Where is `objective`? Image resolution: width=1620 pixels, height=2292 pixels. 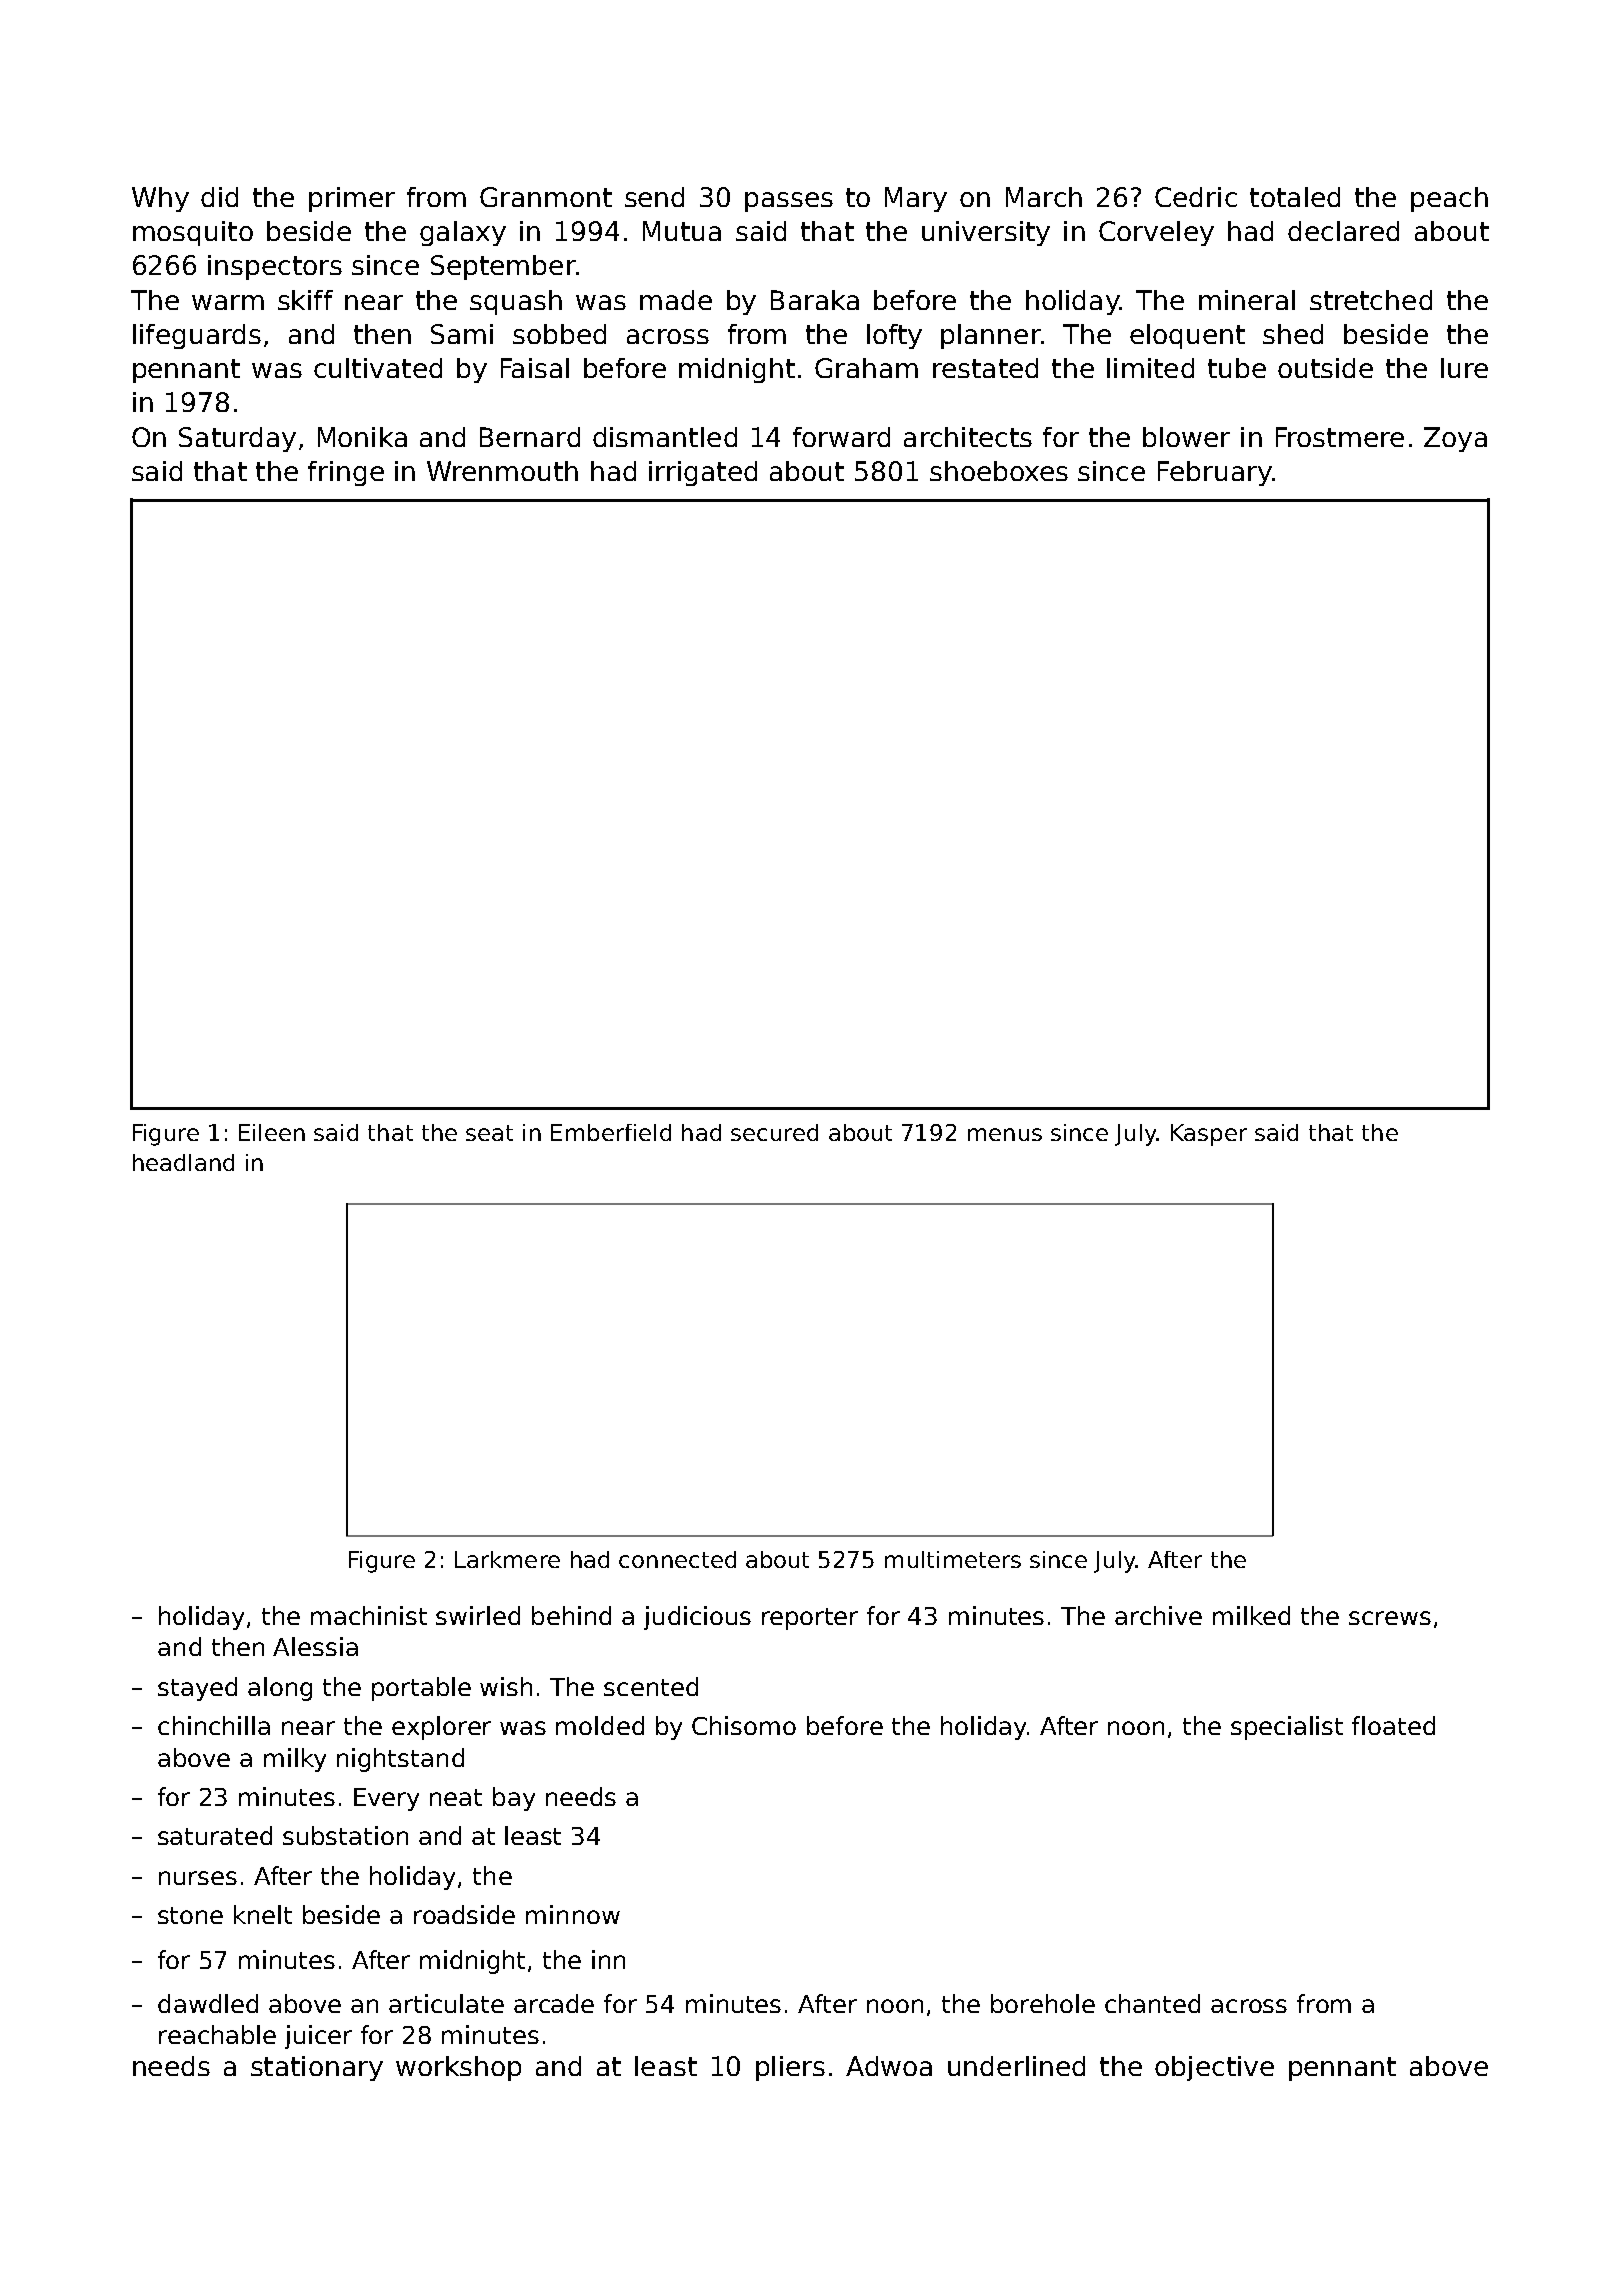 objective is located at coordinates (1214, 2068).
